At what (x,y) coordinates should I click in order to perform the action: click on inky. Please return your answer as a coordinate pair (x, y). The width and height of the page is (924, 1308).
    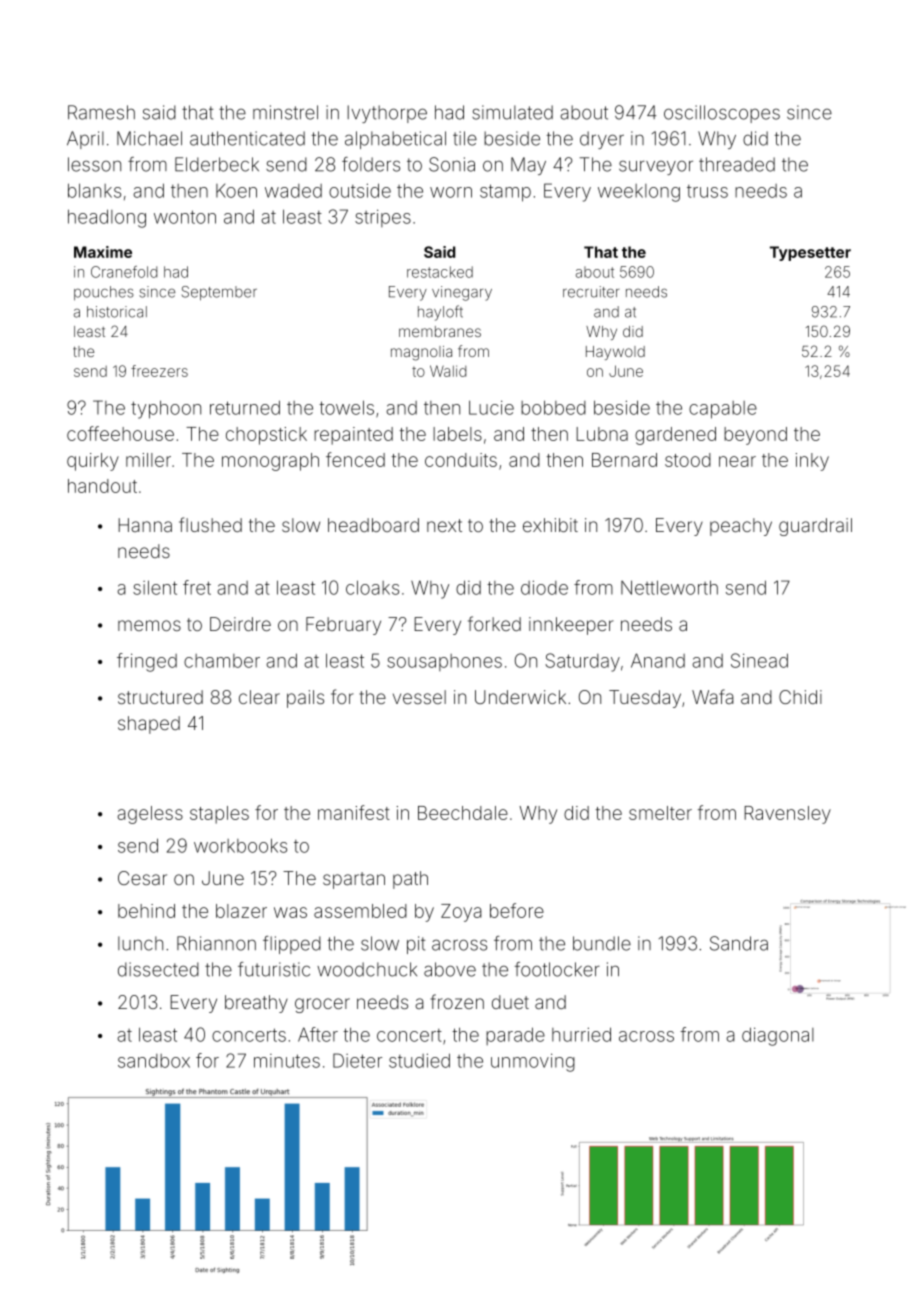
    Looking at the image, I should click on (812, 462).
